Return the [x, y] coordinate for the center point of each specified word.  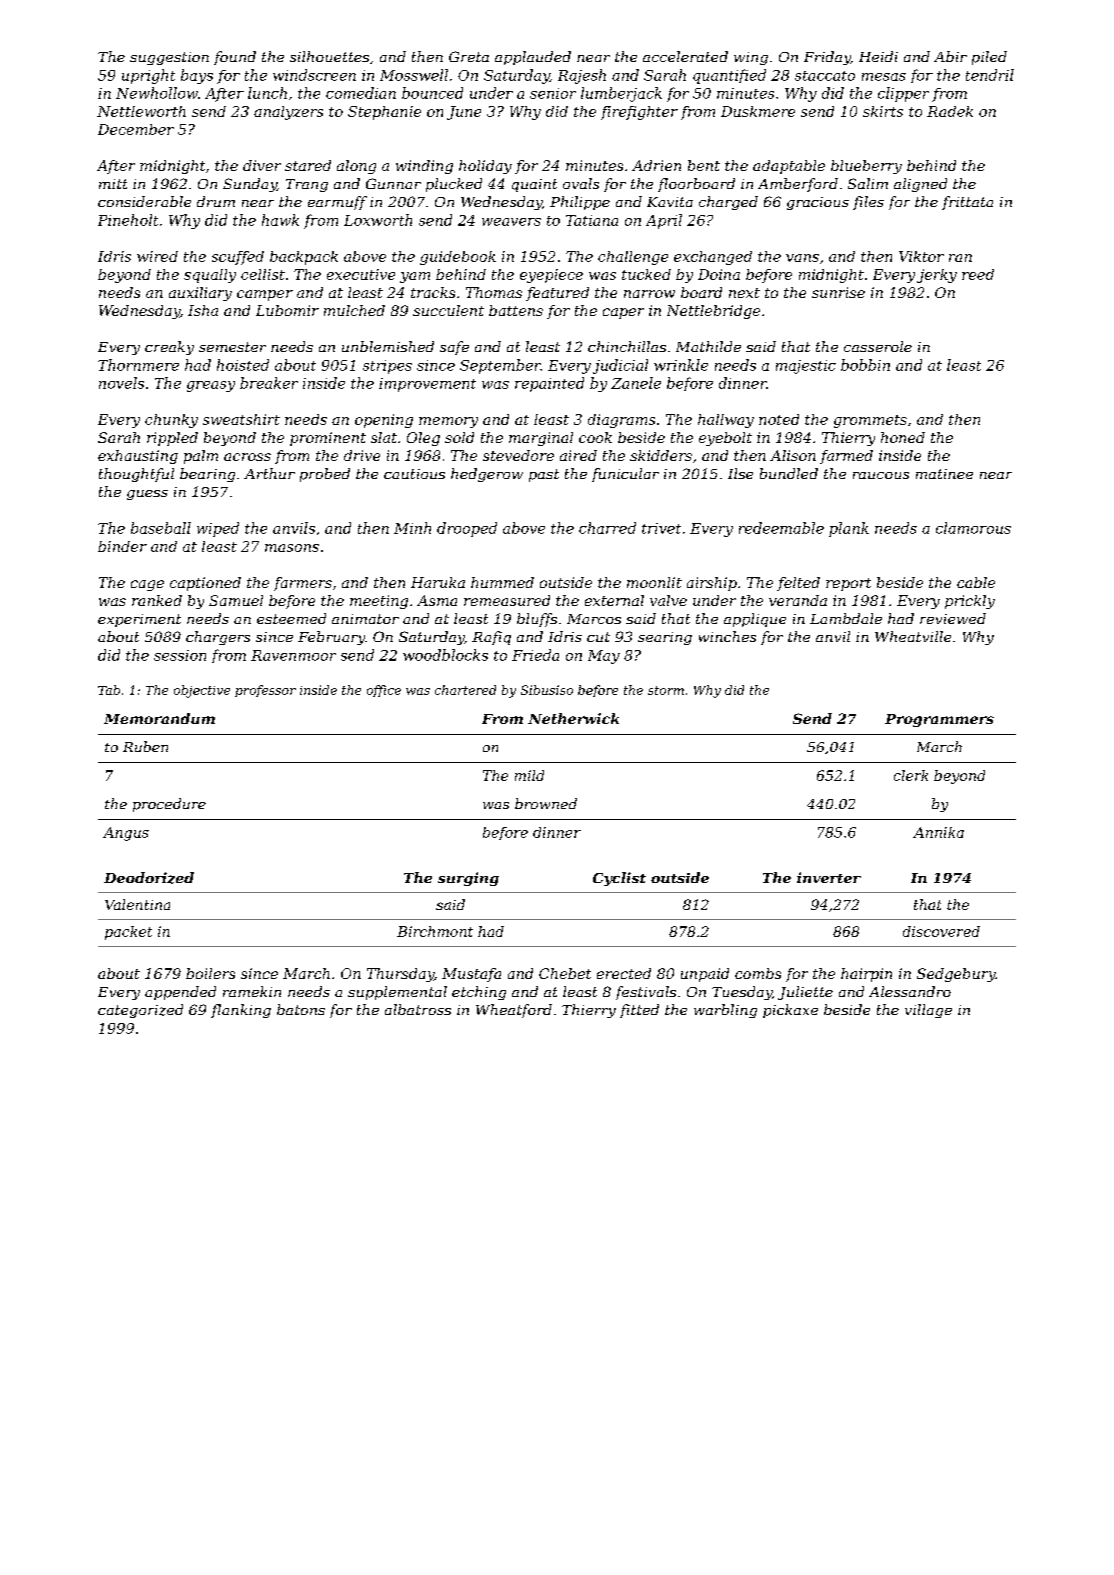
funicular [625, 475]
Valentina [137, 904]
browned [546, 803]
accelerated [685, 56]
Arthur [269, 473]
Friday [827, 58]
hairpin [866, 975]
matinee [944, 474]
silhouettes [329, 56]
